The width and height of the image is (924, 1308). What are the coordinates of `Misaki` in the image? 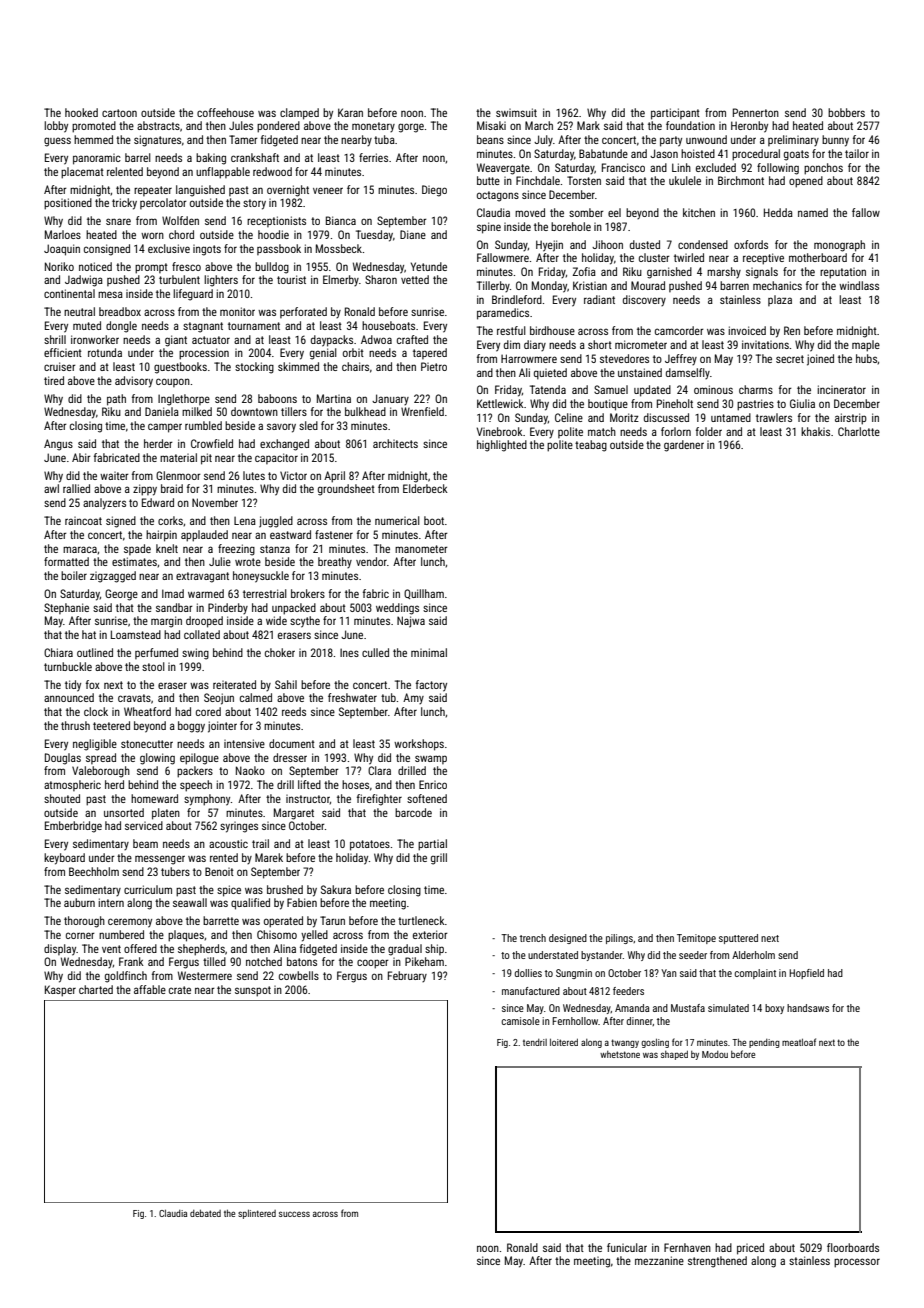 It's located at (491, 125).
